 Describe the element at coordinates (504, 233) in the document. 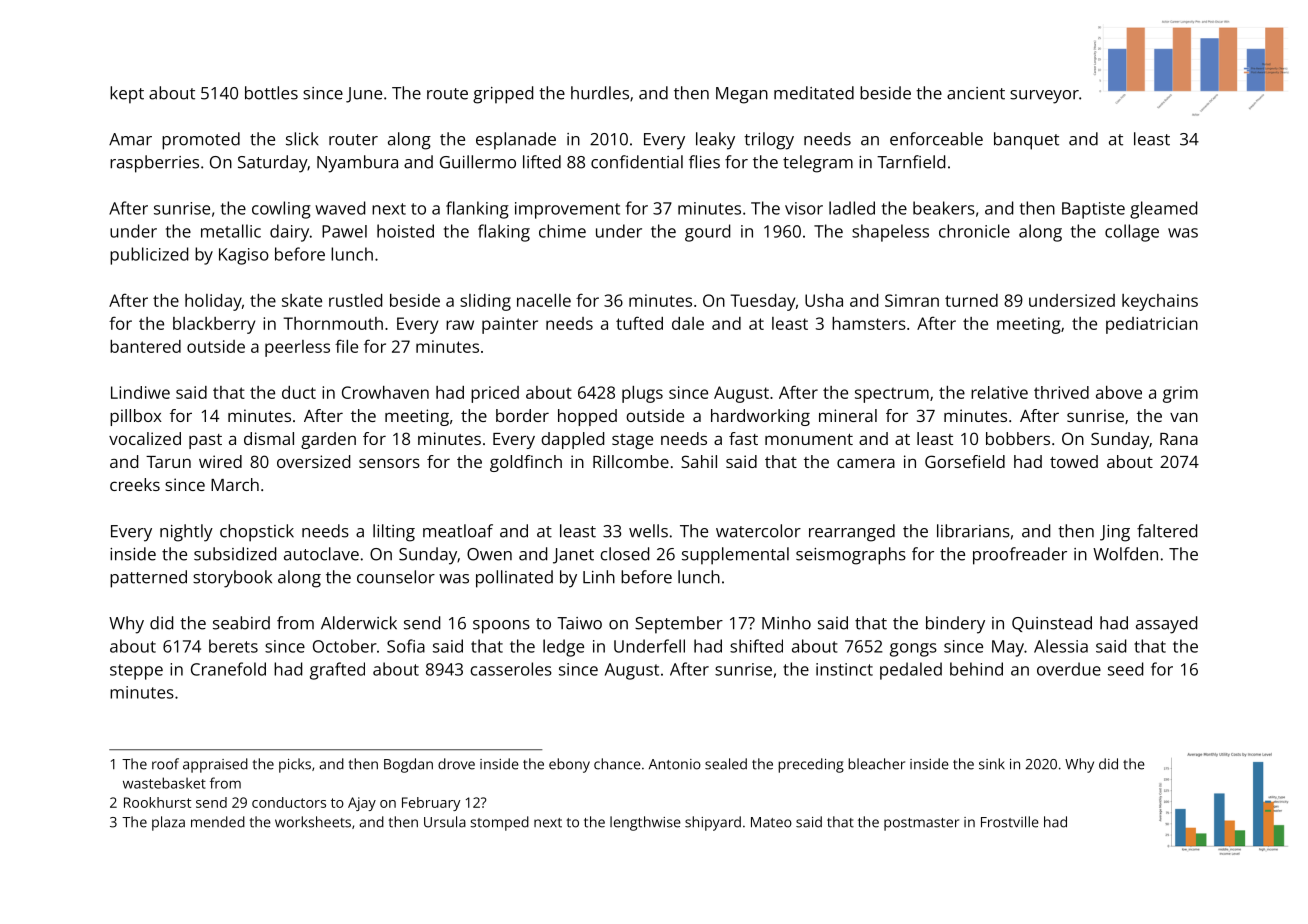

I see `flaking` at that location.
